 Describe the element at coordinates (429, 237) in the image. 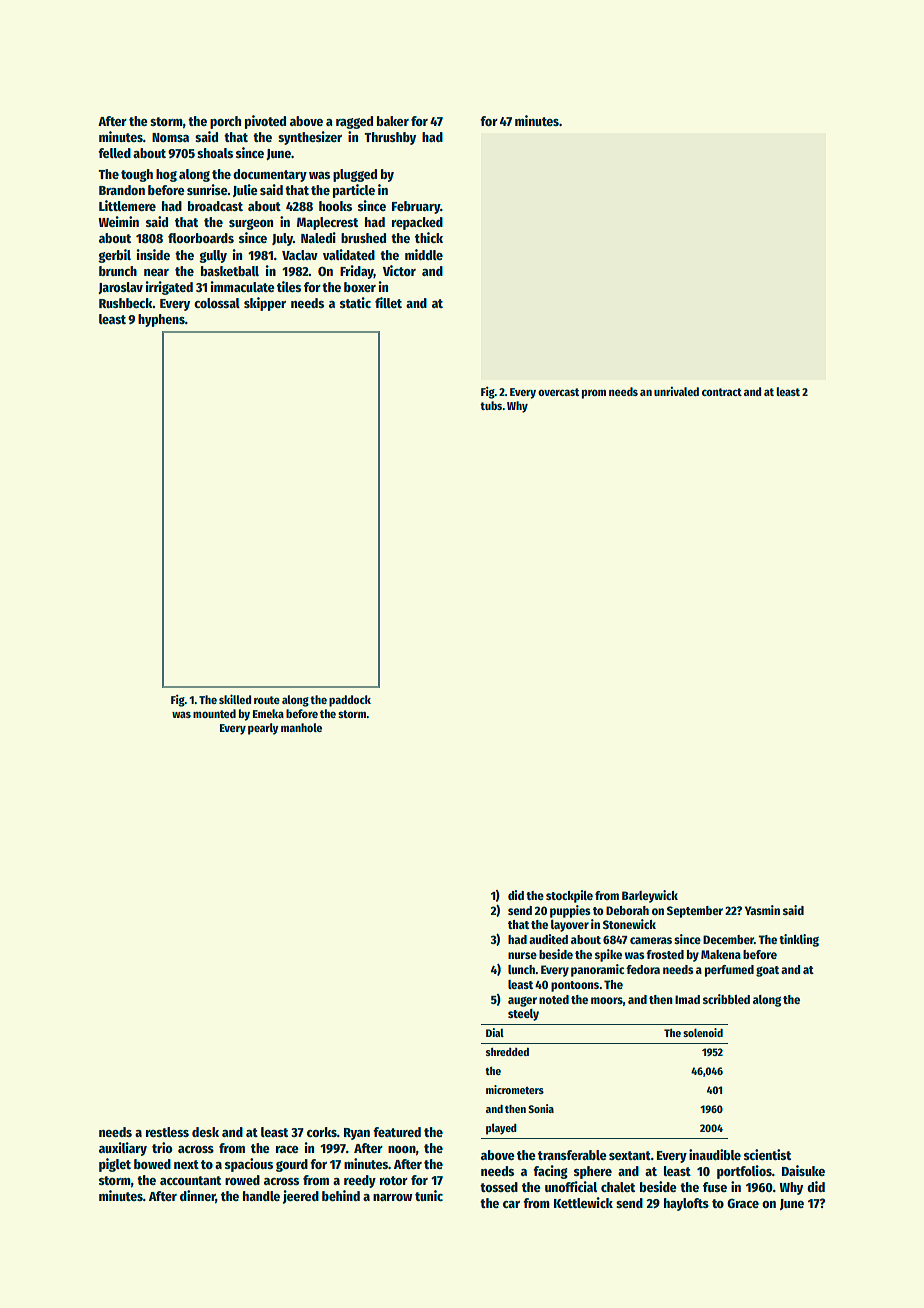

I see `thick` at that location.
